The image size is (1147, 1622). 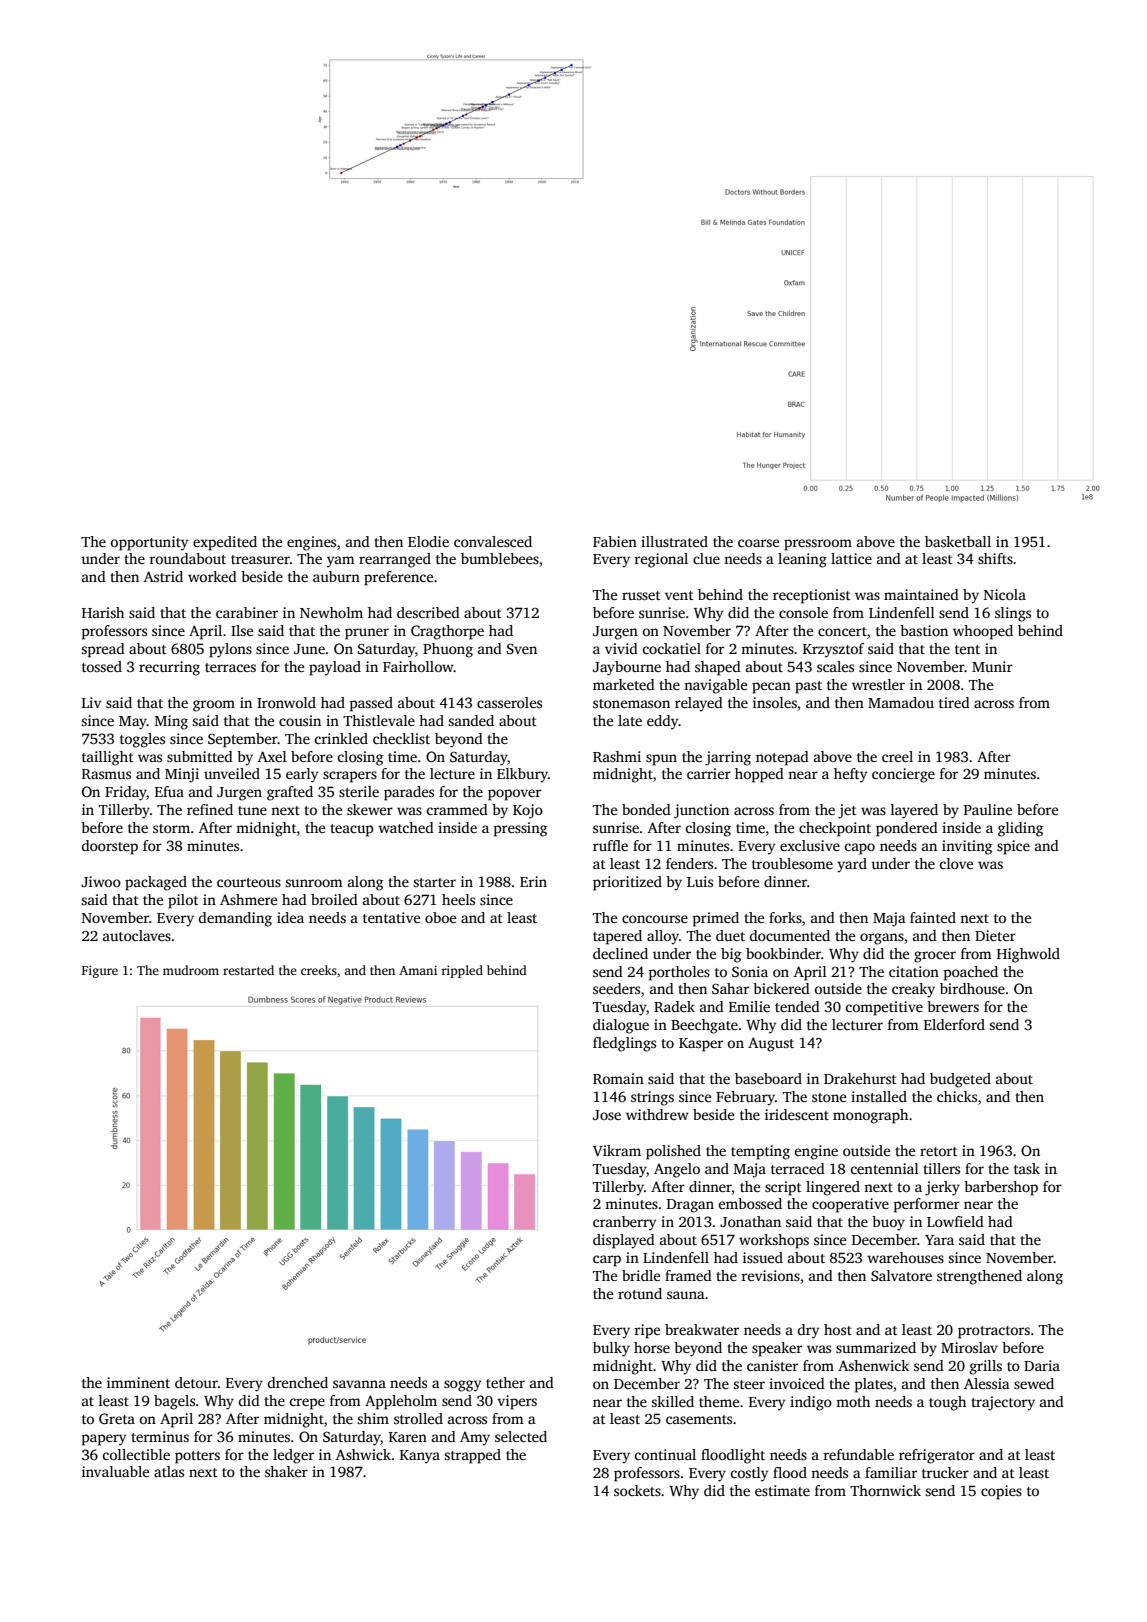 I want to click on Dieter, so click(x=995, y=935).
